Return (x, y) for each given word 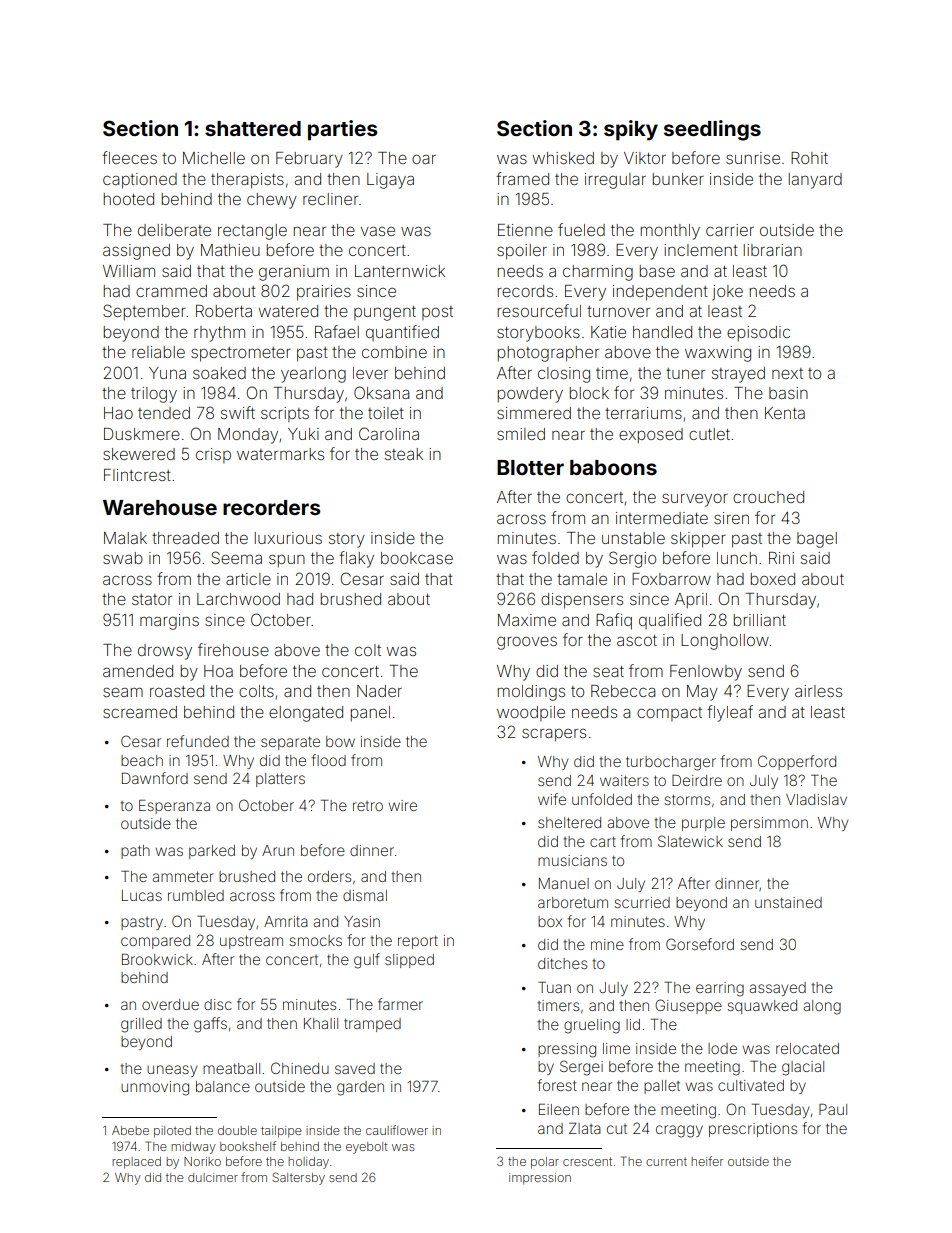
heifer (707, 1161)
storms (687, 799)
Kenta (785, 413)
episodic (758, 333)
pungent (385, 313)
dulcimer (213, 1177)
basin (788, 393)
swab (123, 558)
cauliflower (397, 1130)
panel (370, 713)
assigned (136, 252)
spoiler (522, 252)
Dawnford (155, 778)
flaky (356, 559)
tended (164, 413)
